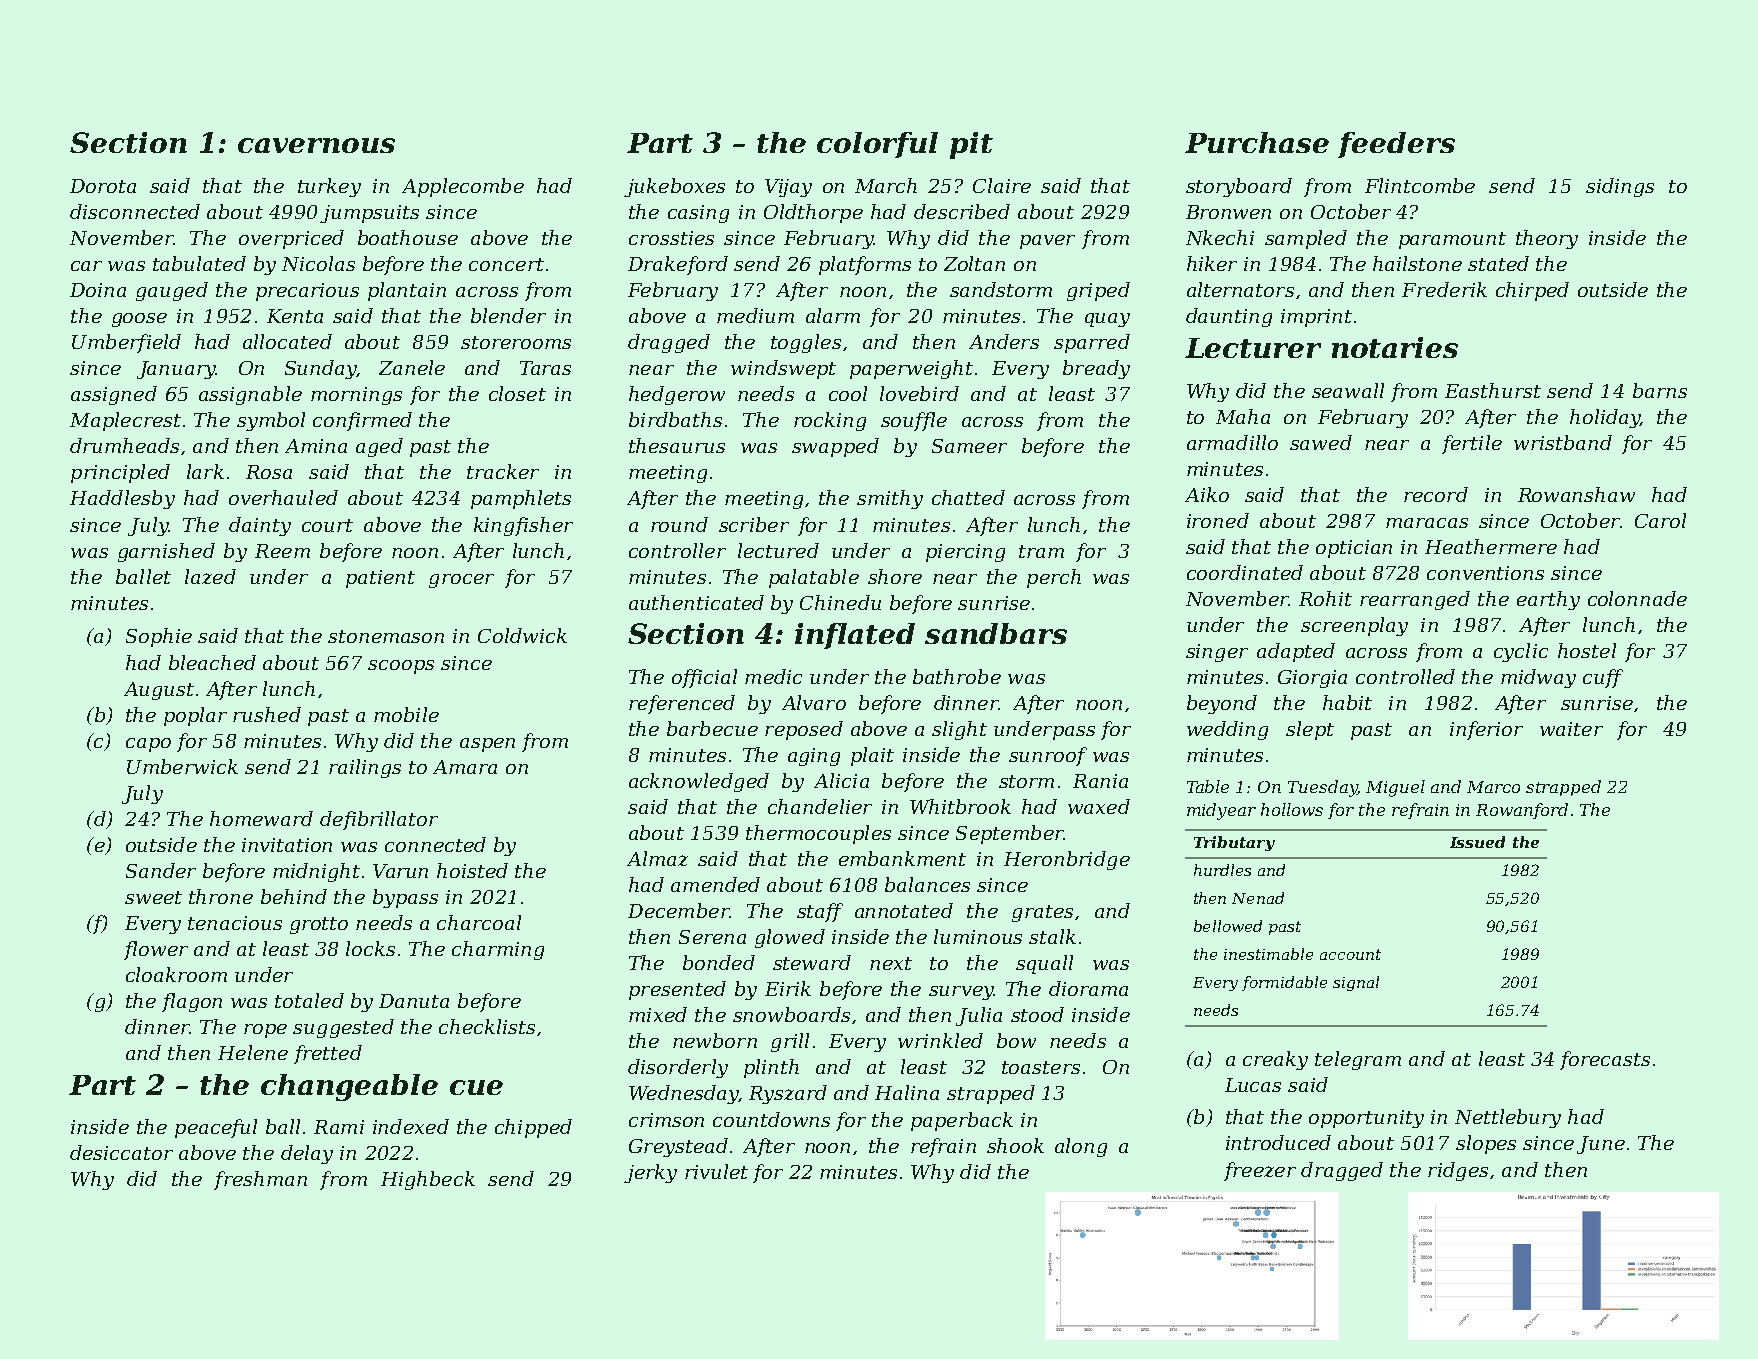  Describe the element at coordinates (166, 552) in the page. I see `garnished` at that location.
